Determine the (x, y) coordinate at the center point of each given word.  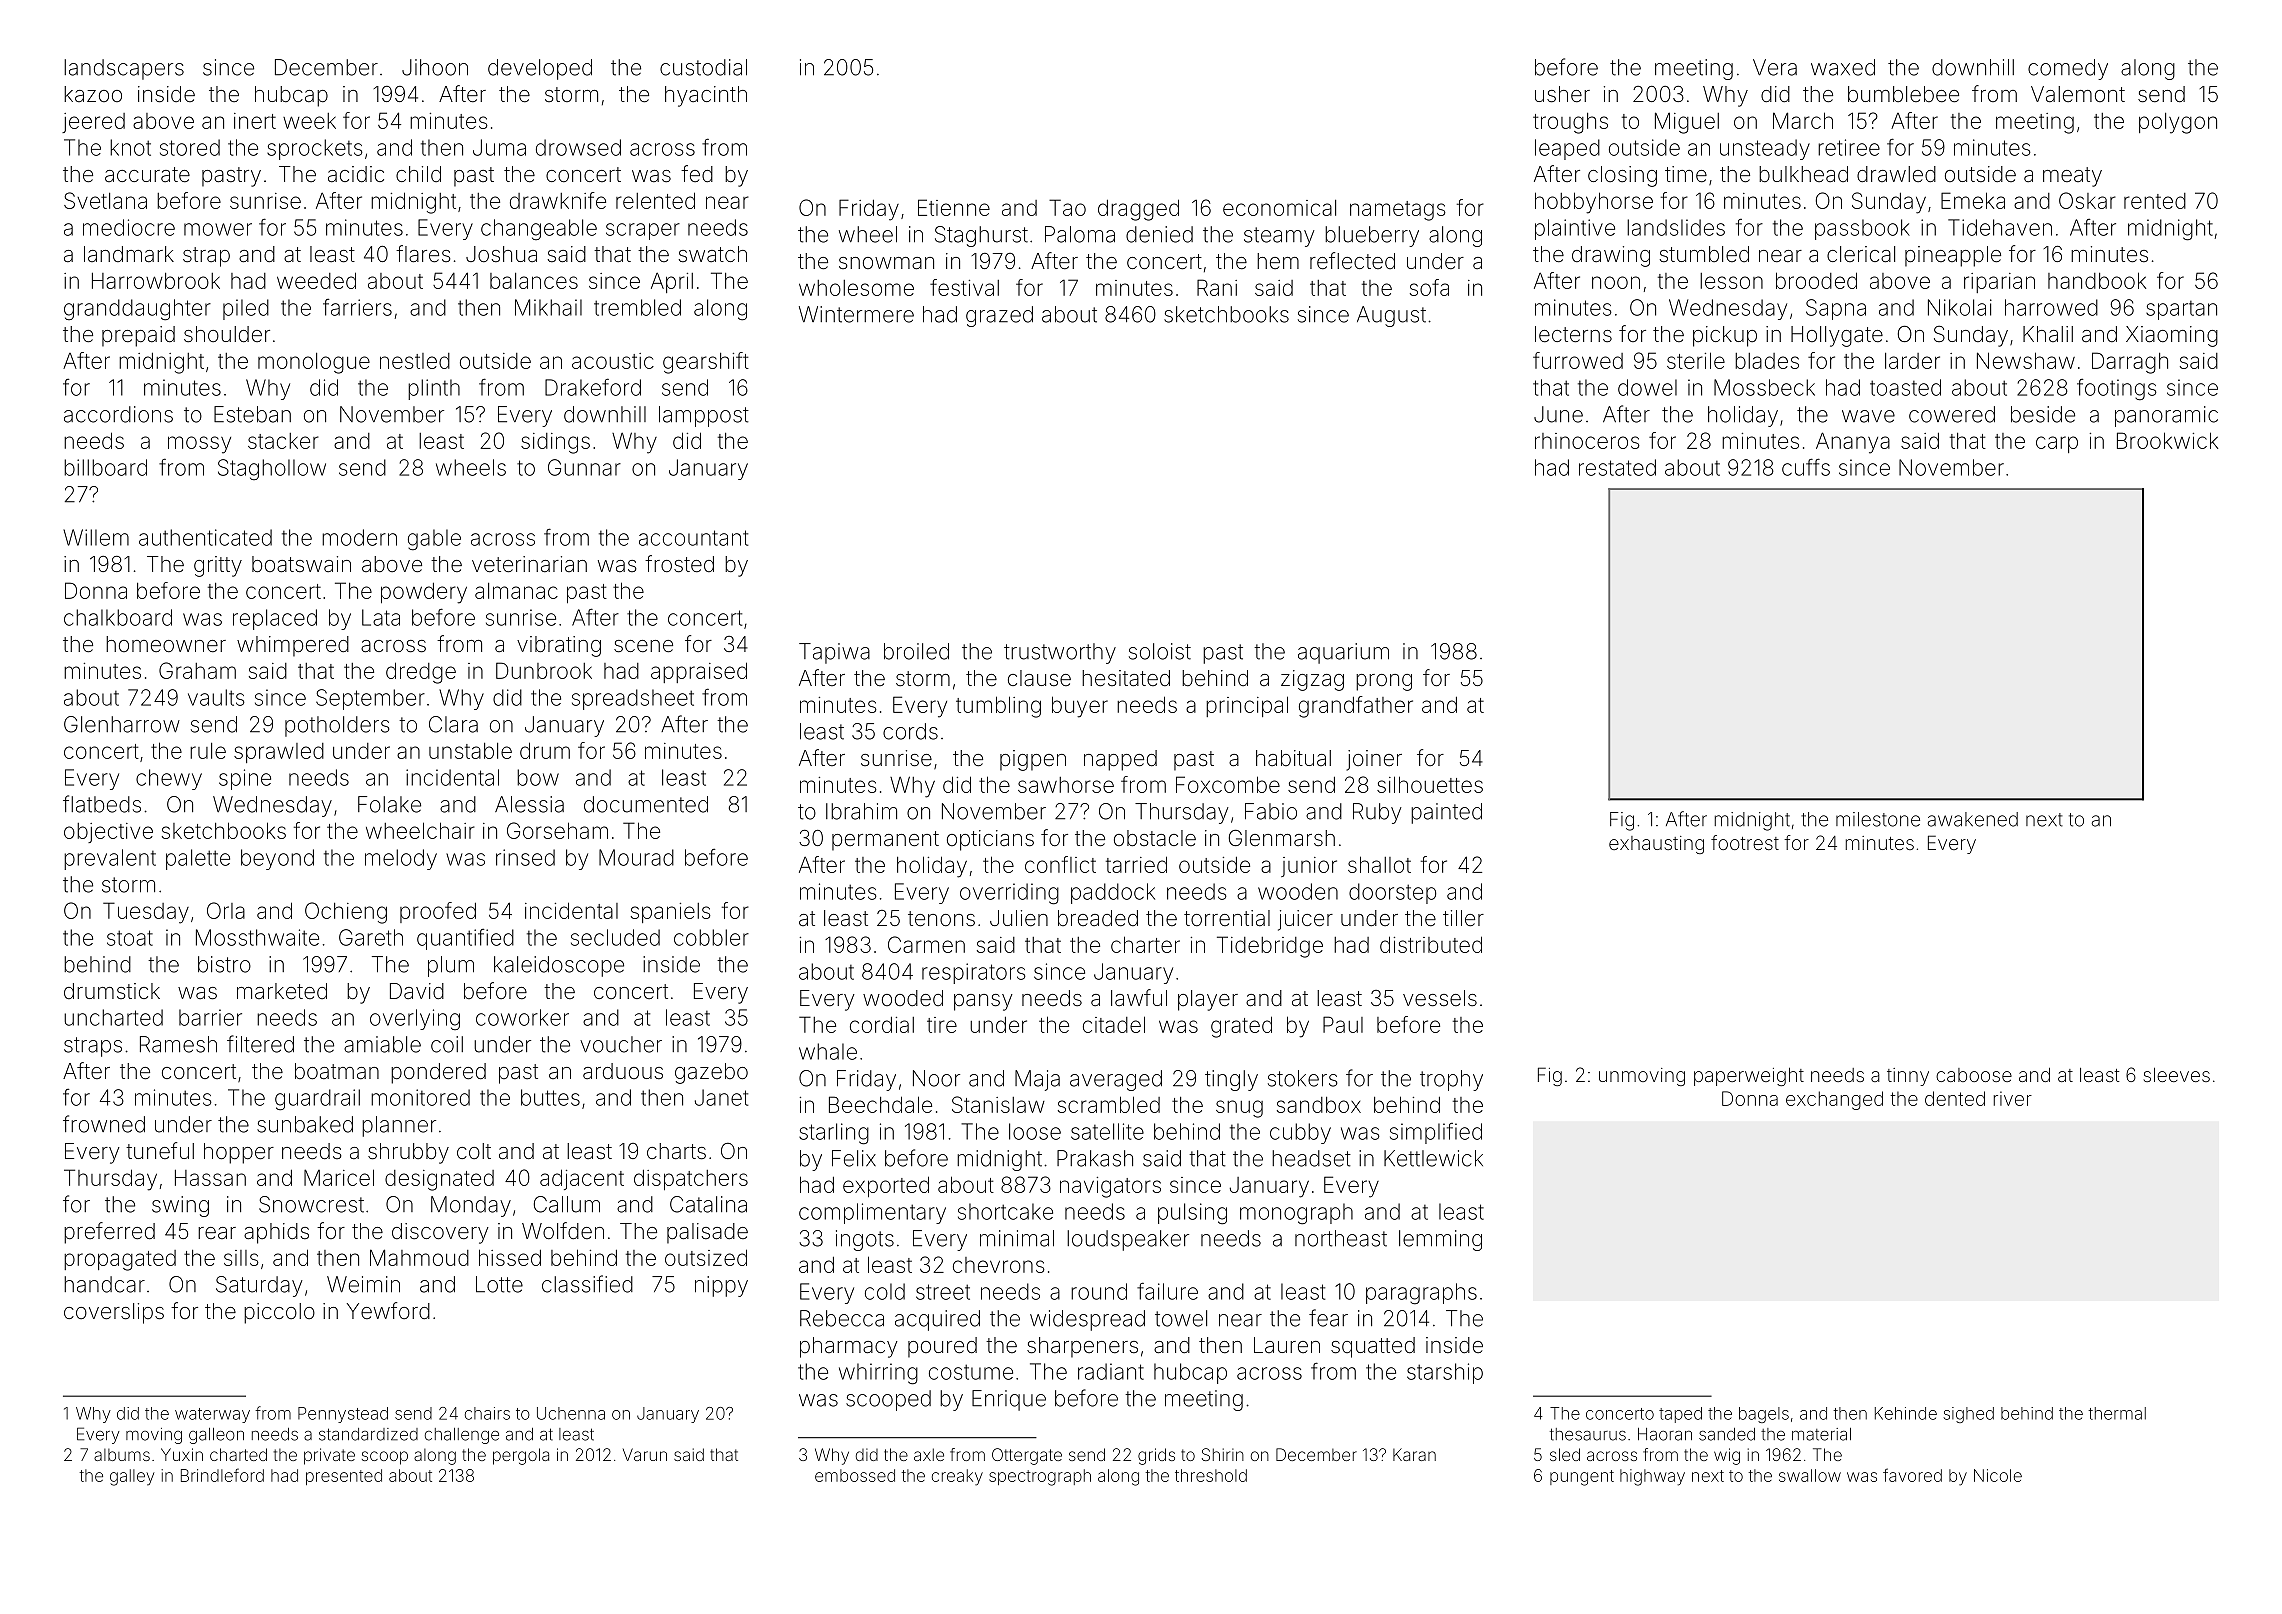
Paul (1343, 1024)
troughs (1570, 123)
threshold (1211, 1475)
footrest (1745, 842)
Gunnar (584, 467)
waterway (212, 1415)
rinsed (525, 857)
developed (540, 69)
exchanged (1834, 1100)
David (417, 991)
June (1558, 414)
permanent (885, 841)
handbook (2097, 280)
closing (1622, 176)
